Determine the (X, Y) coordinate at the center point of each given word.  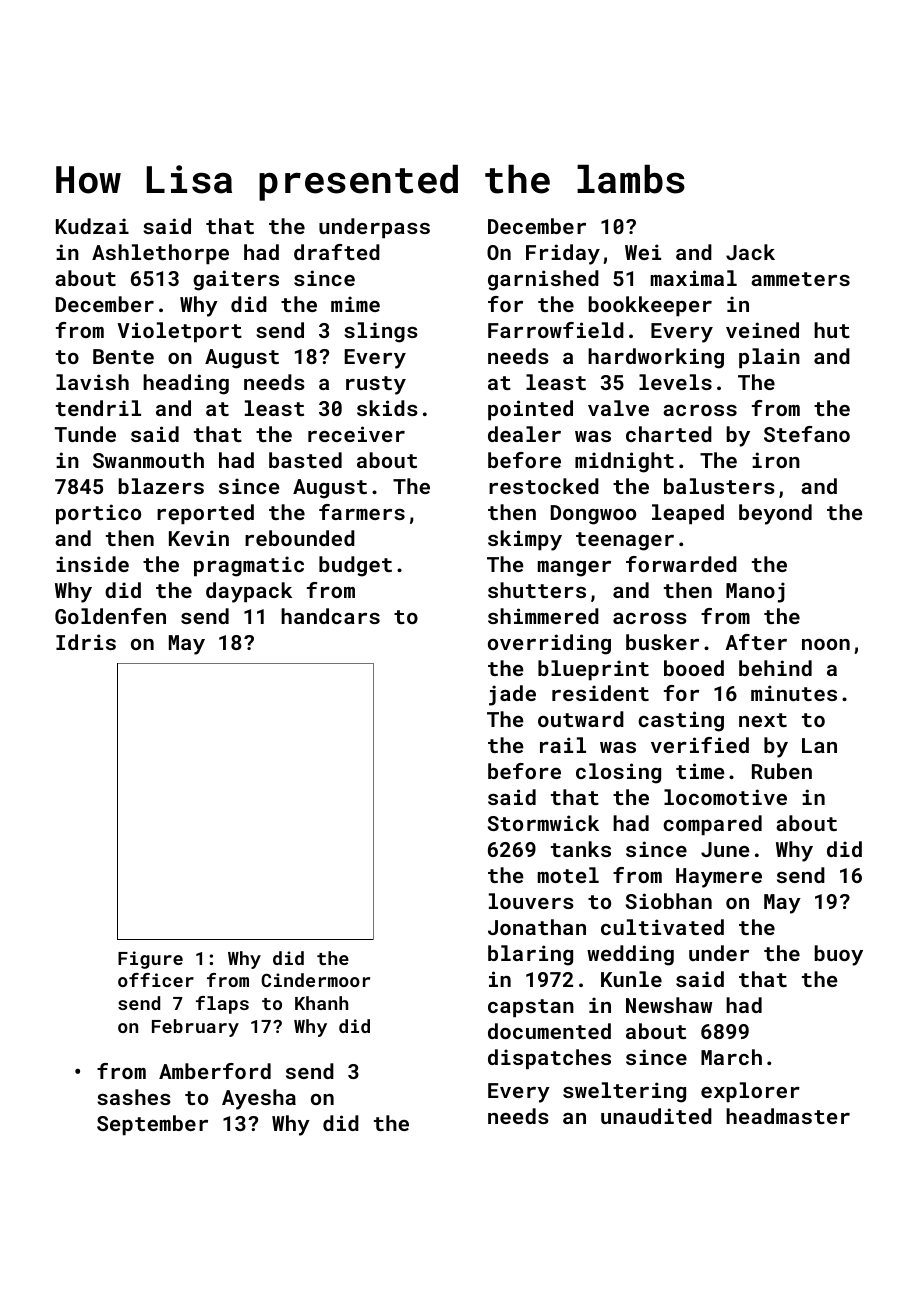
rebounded (300, 538)
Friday (563, 254)
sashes (134, 1097)
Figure (150, 960)
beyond (775, 514)
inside (92, 564)
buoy (839, 955)
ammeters (800, 279)
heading (186, 384)
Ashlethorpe (160, 254)
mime (355, 304)
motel (568, 875)
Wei (643, 252)
